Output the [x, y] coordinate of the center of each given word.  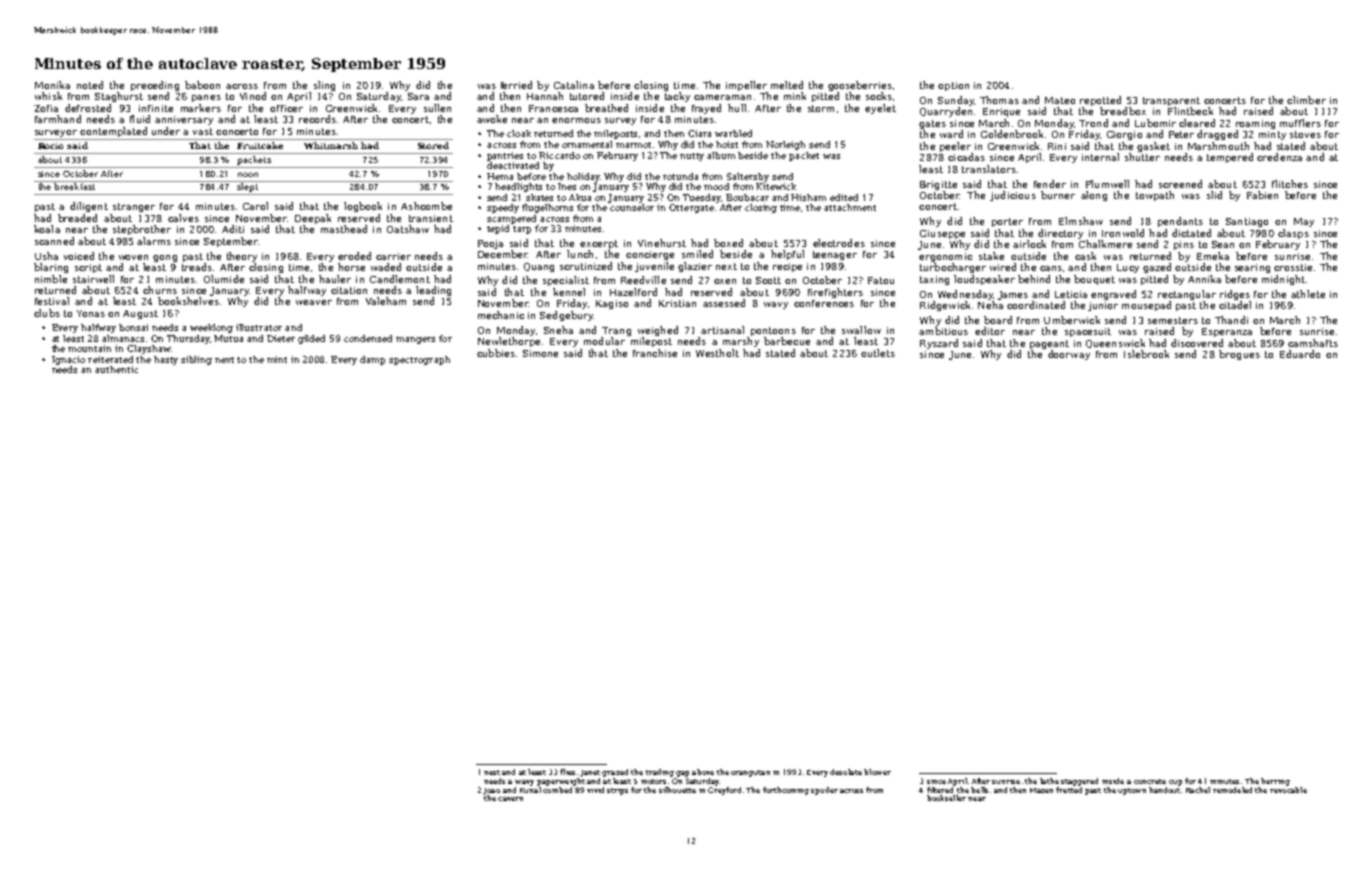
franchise [655, 353]
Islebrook [1146, 354]
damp [372, 360]
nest [492, 772]
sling [324, 86]
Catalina [574, 85]
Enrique [1001, 112]
